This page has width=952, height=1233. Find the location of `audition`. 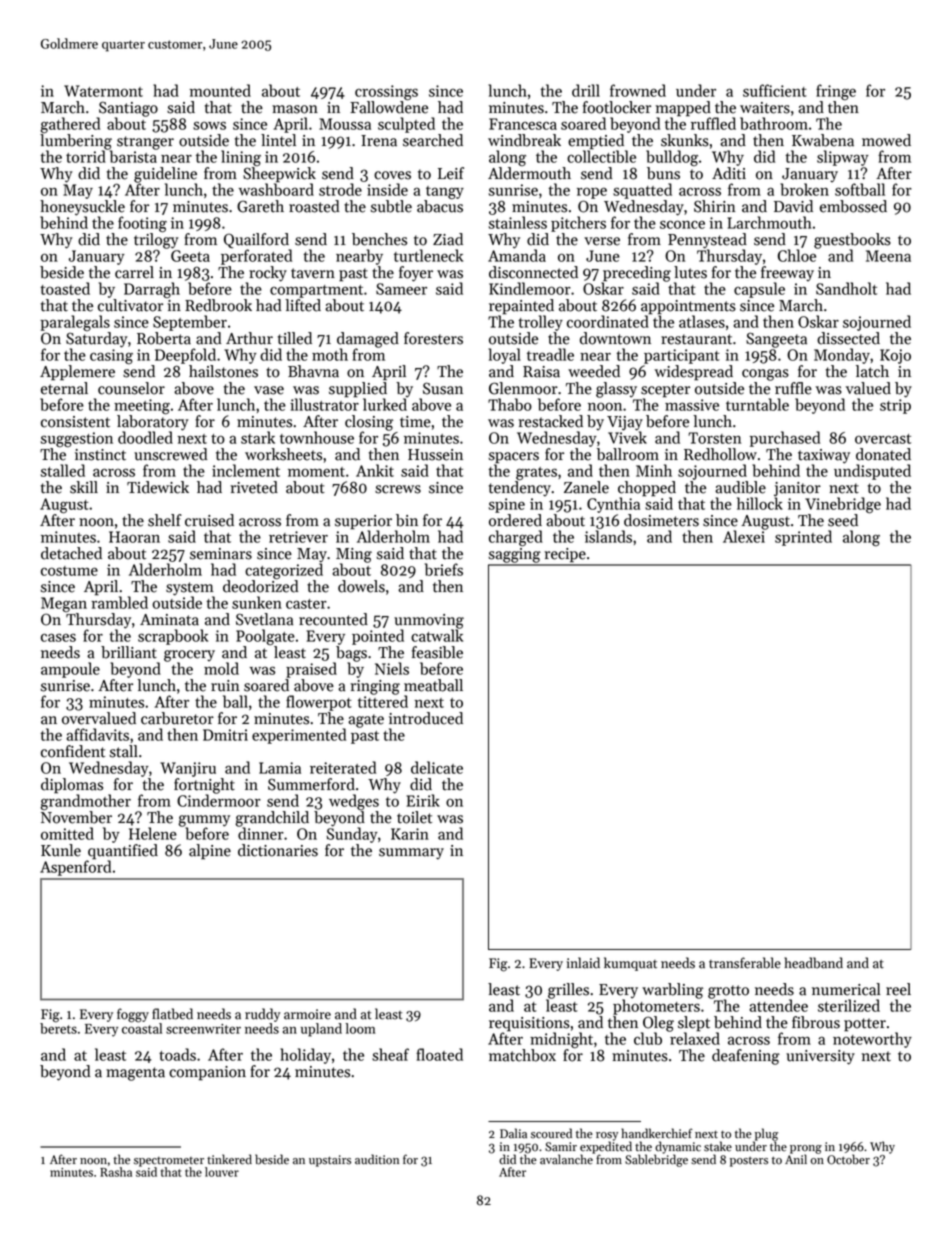

audition is located at coordinates (377, 1159).
